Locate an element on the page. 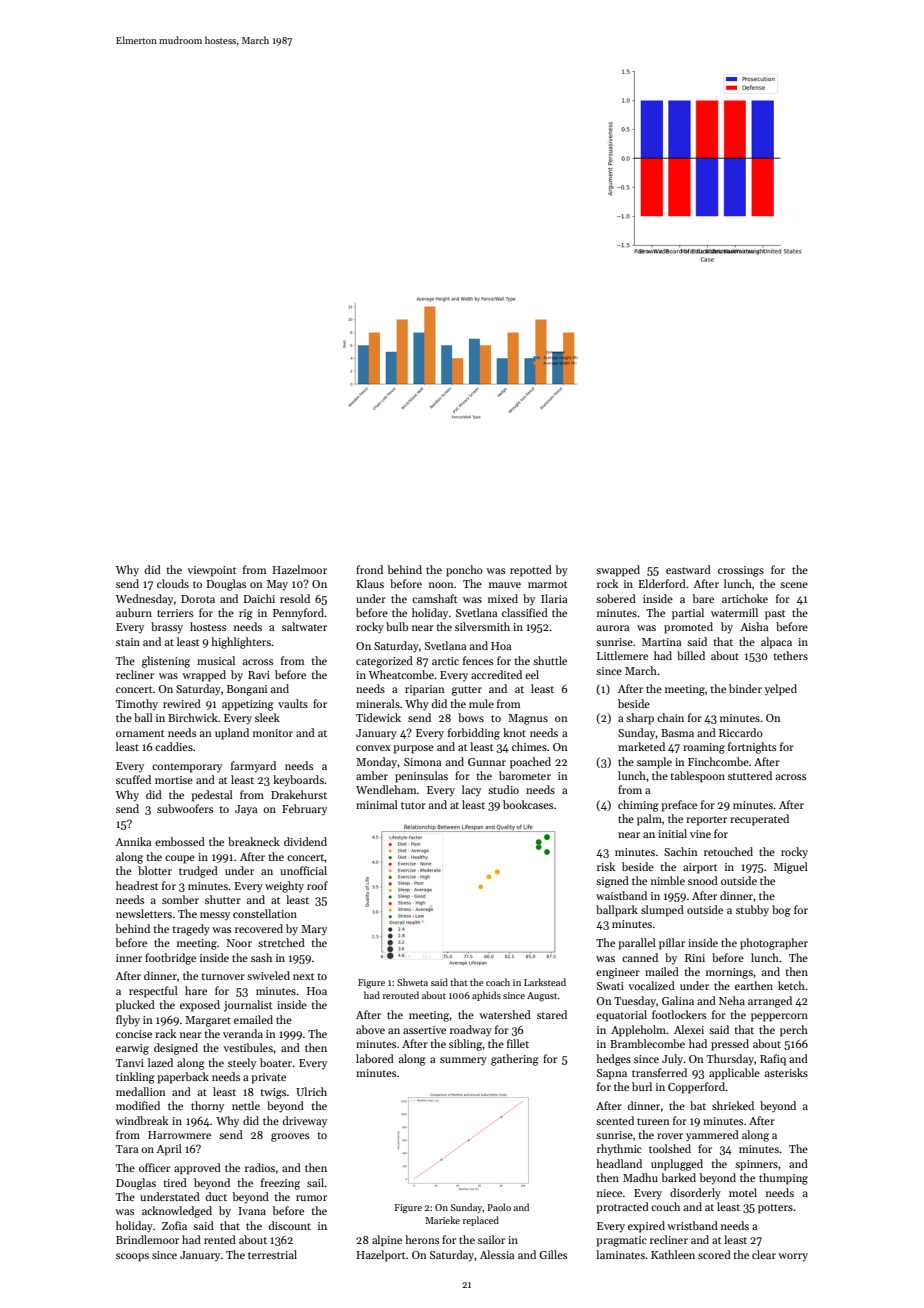 This image has width=924, height=1308. rewired is located at coordinates (182, 703).
